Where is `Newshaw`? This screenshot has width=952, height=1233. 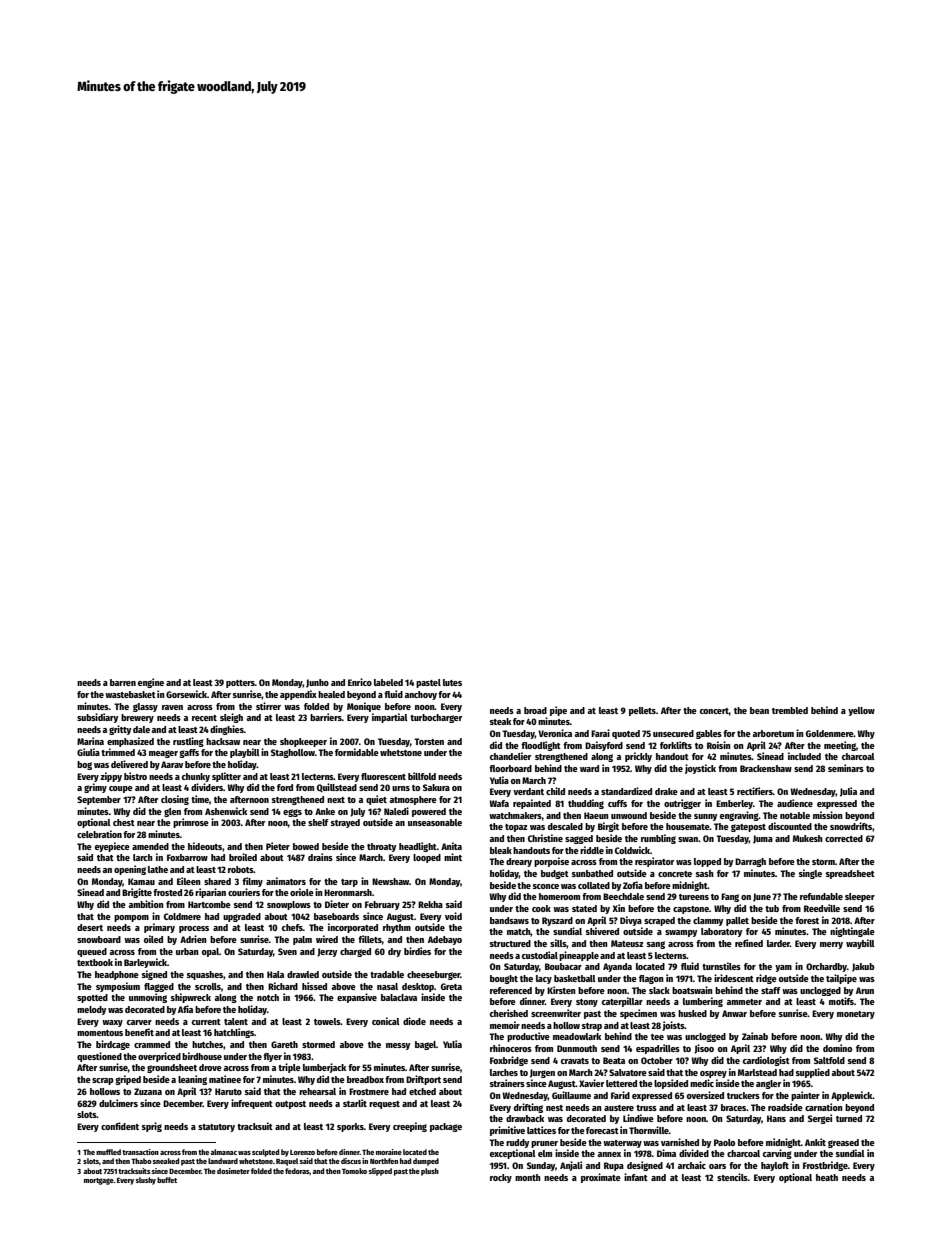
Newshaw is located at coordinates (391, 881).
